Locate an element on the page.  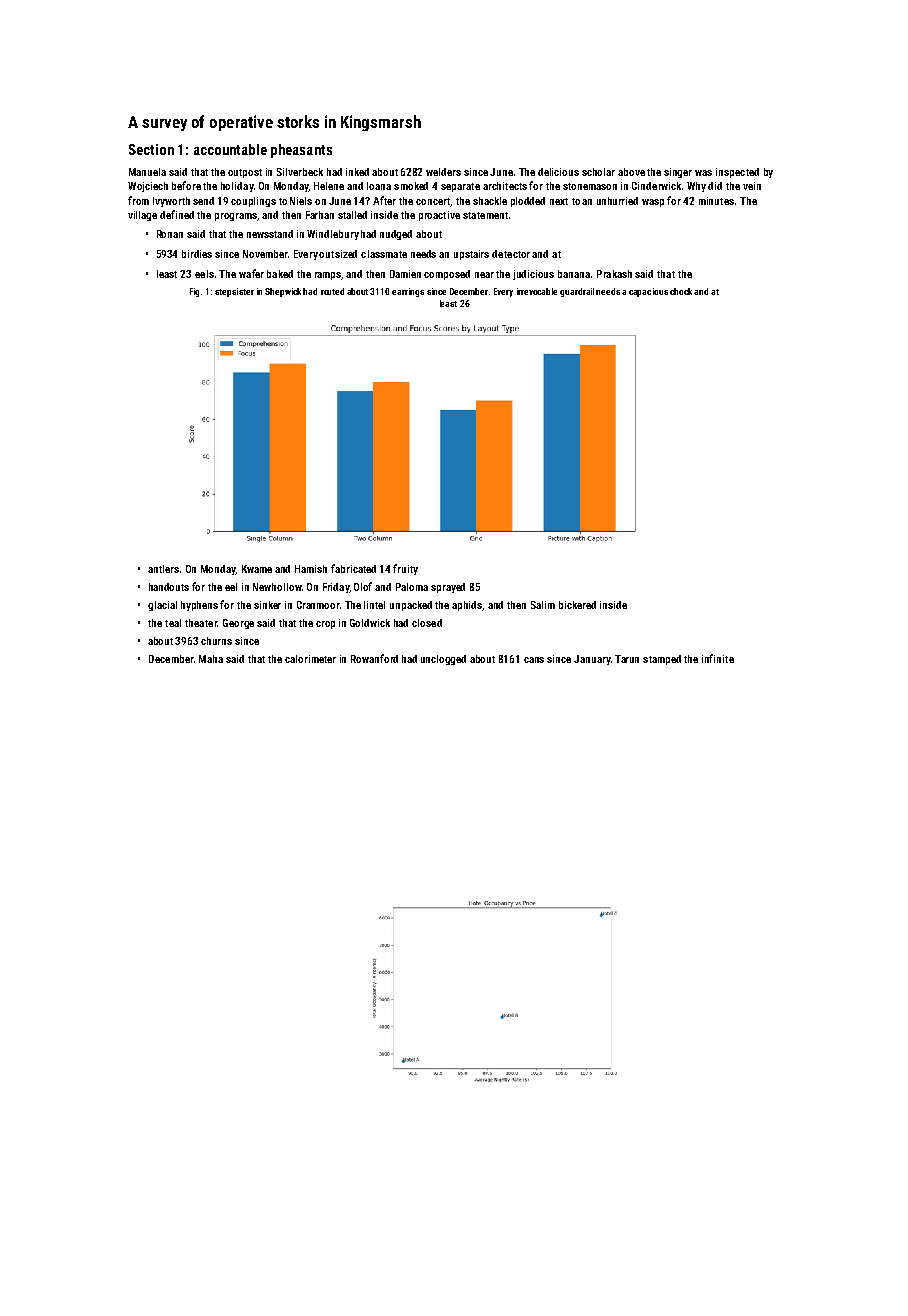
proactive is located at coordinates (439, 216).
